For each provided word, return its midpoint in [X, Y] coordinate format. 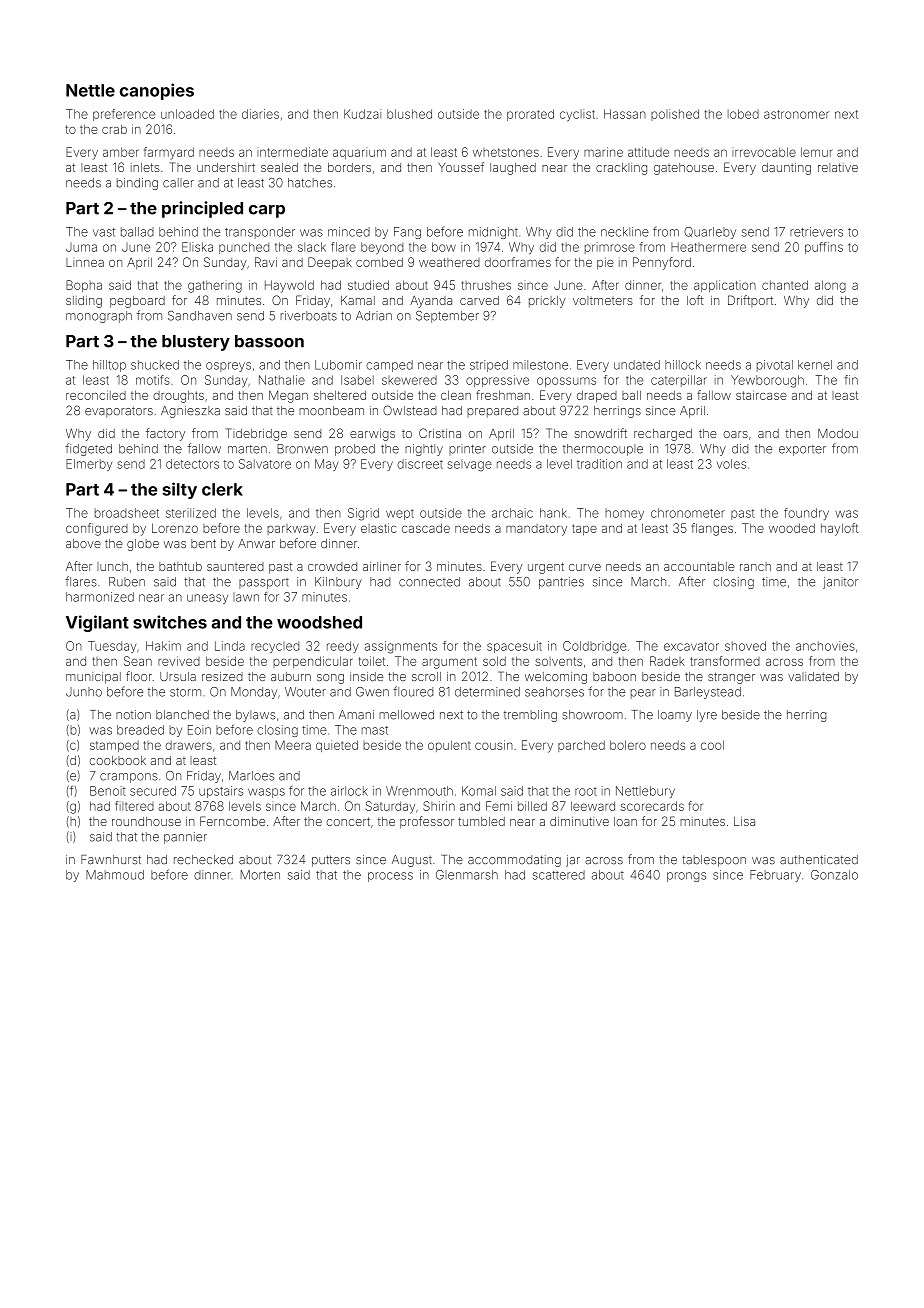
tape [584, 529]
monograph [99, 317]
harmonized [100, 597]
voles [731, 464]
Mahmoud [115, 875]
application [725, 286]
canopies [157, 91]
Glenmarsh [467, 875]
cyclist [577, 115]
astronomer [796, 114]
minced [349, 232]
